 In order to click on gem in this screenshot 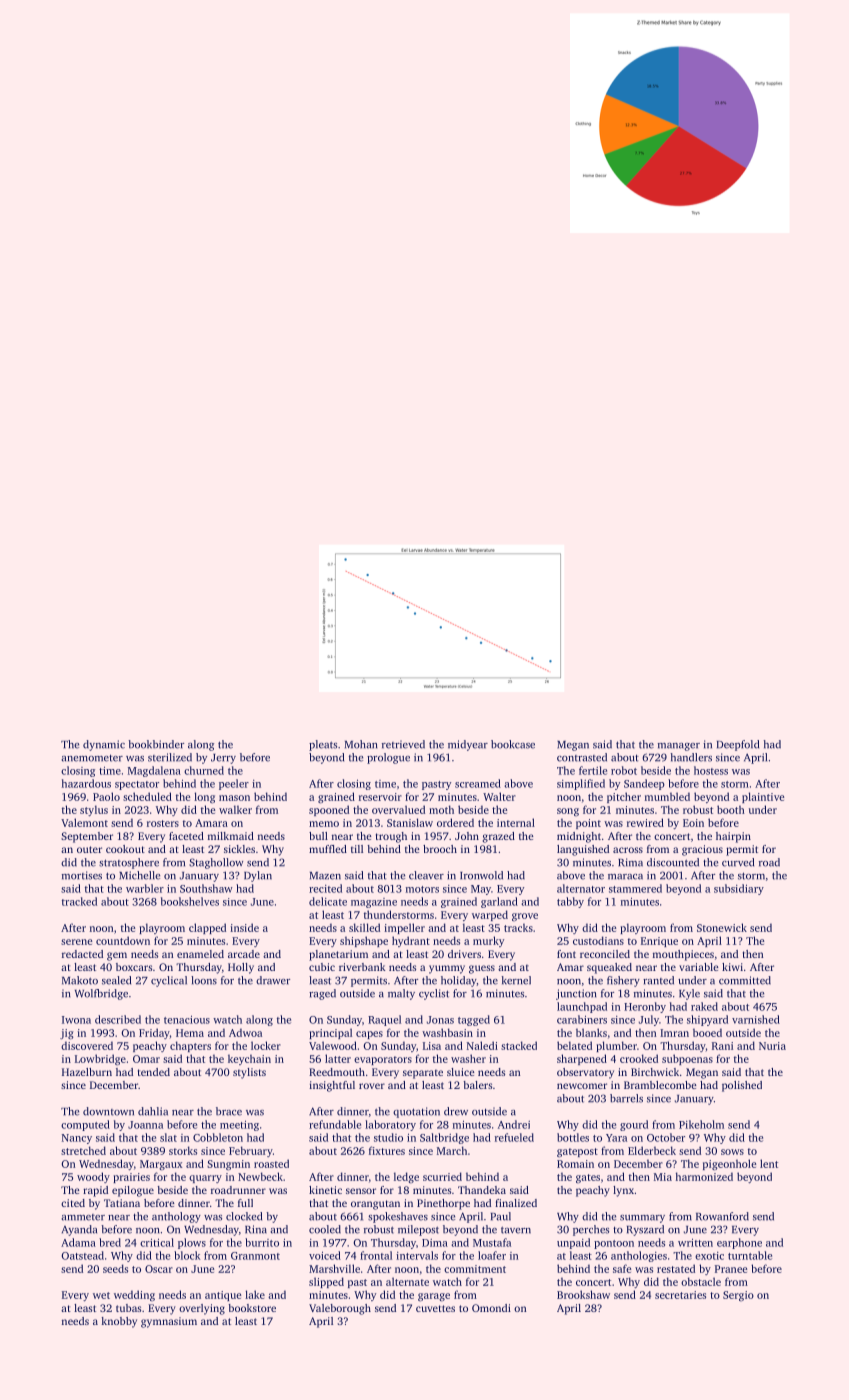, I will do `click(117, 956)`.
